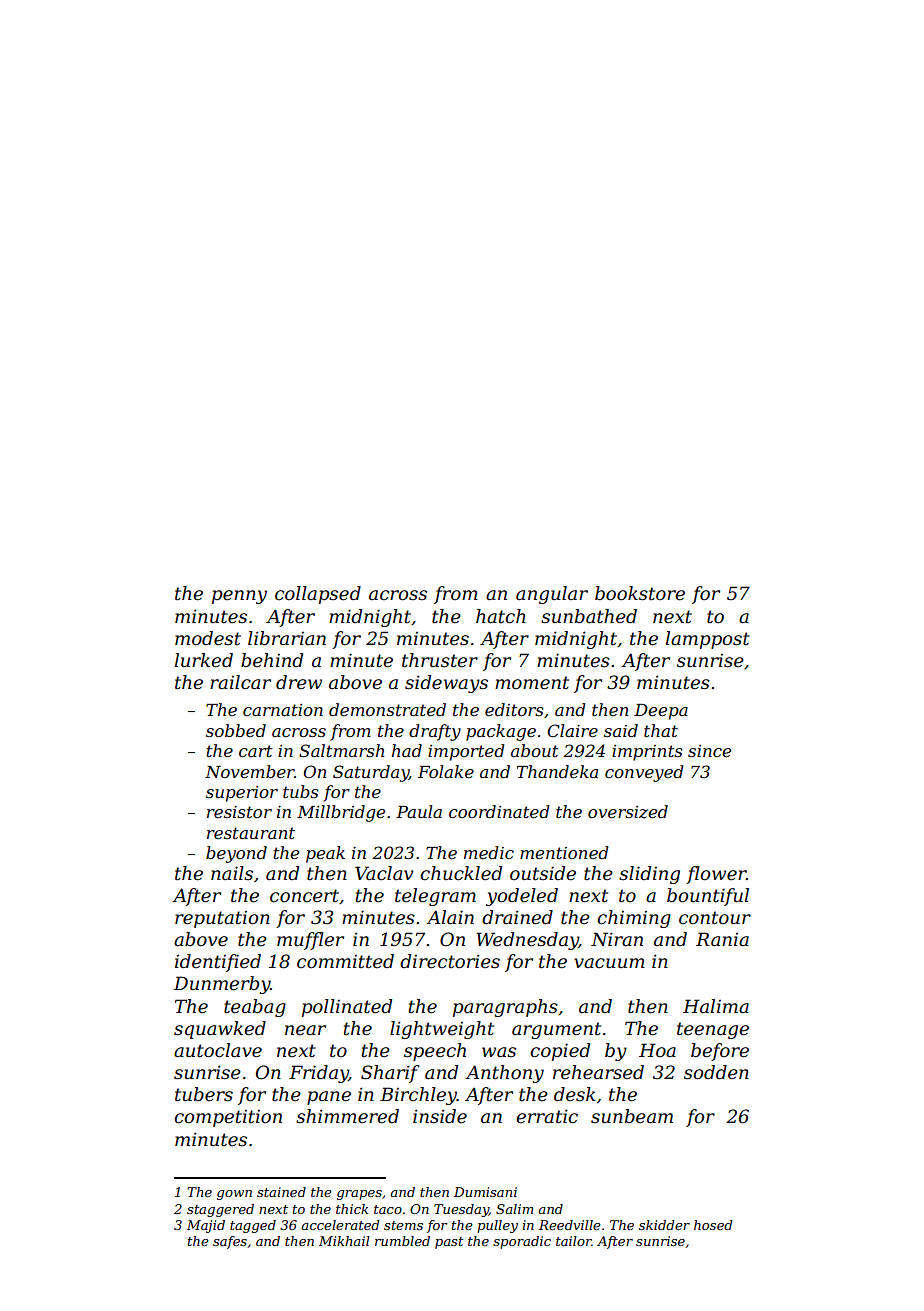  I want to click on identified, so click(218, 963).
